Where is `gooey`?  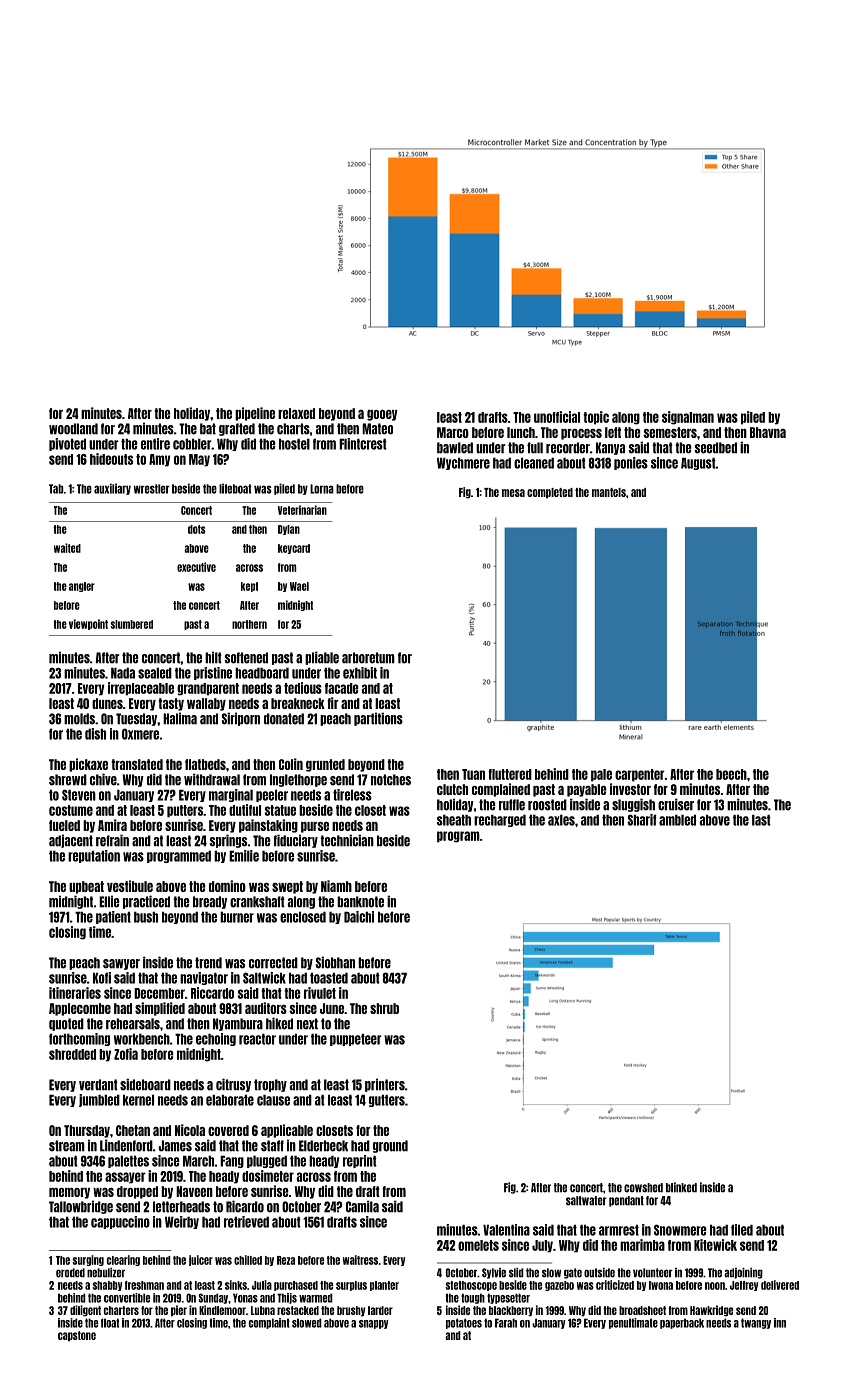 gooey is located at coordinates (382, 415).
